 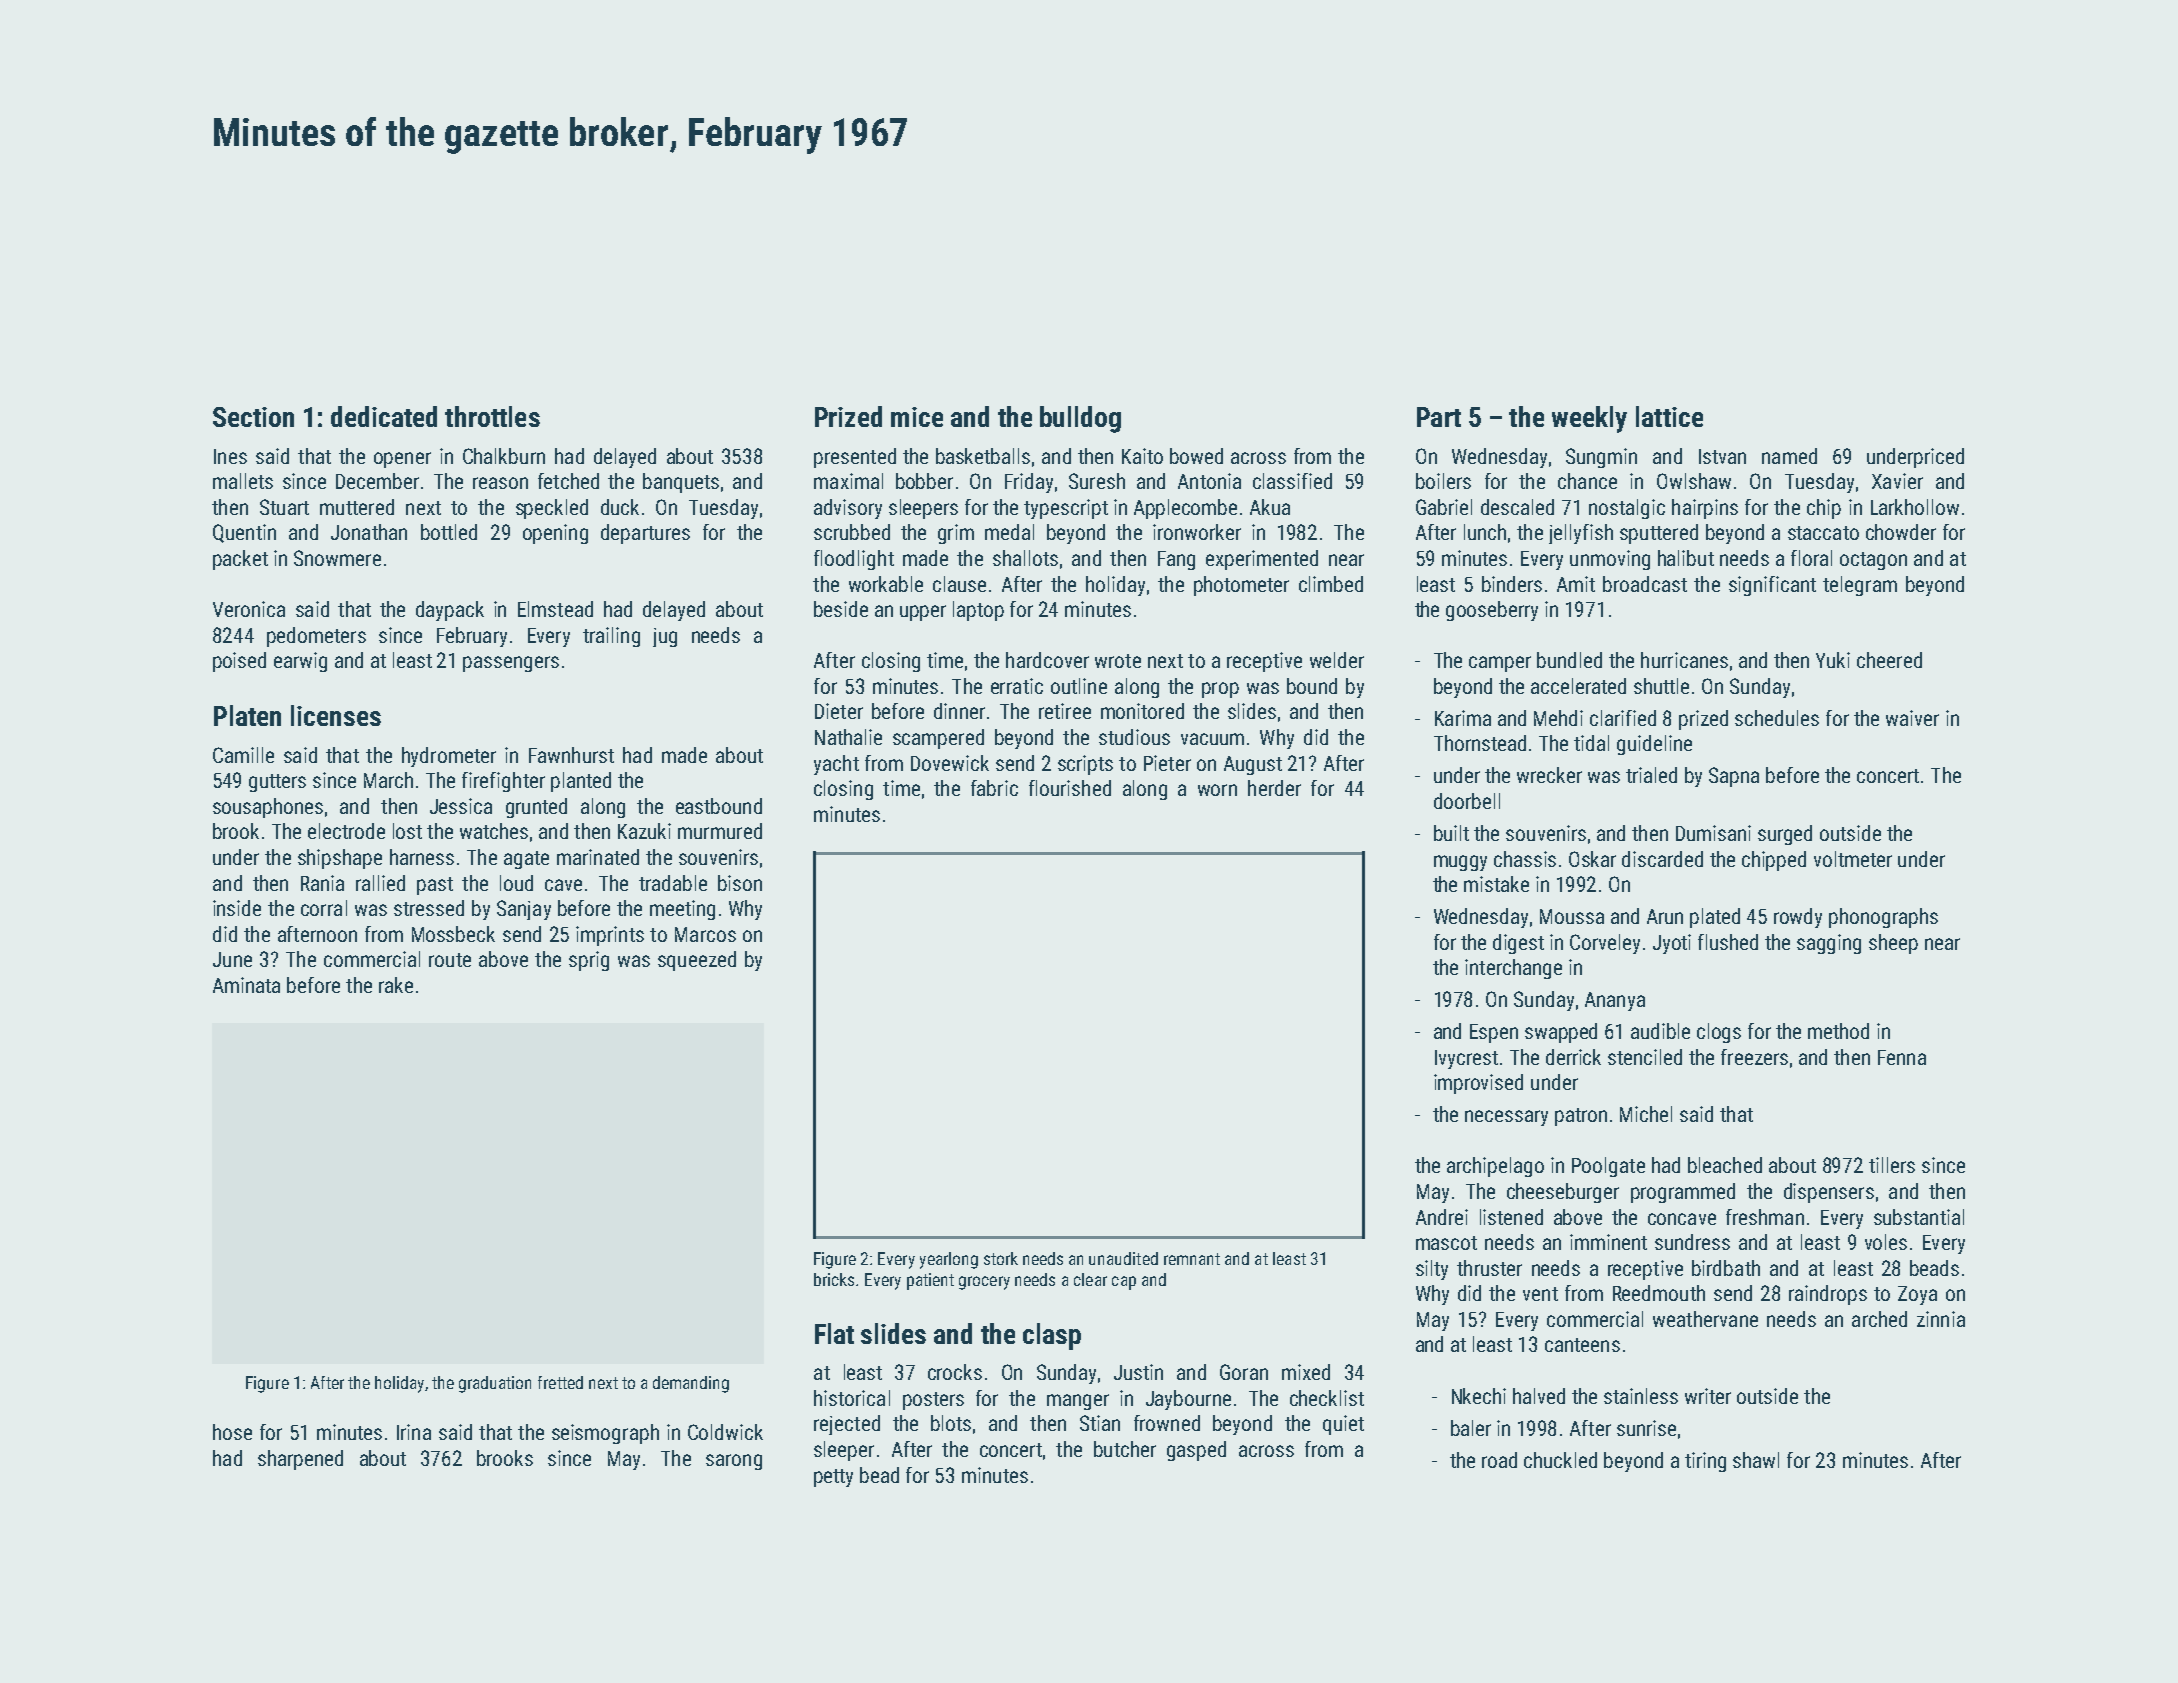 What do you see at coordinates (1080, 419) in the document?
I see `bulldog` at bounding box center [1080, 419].
